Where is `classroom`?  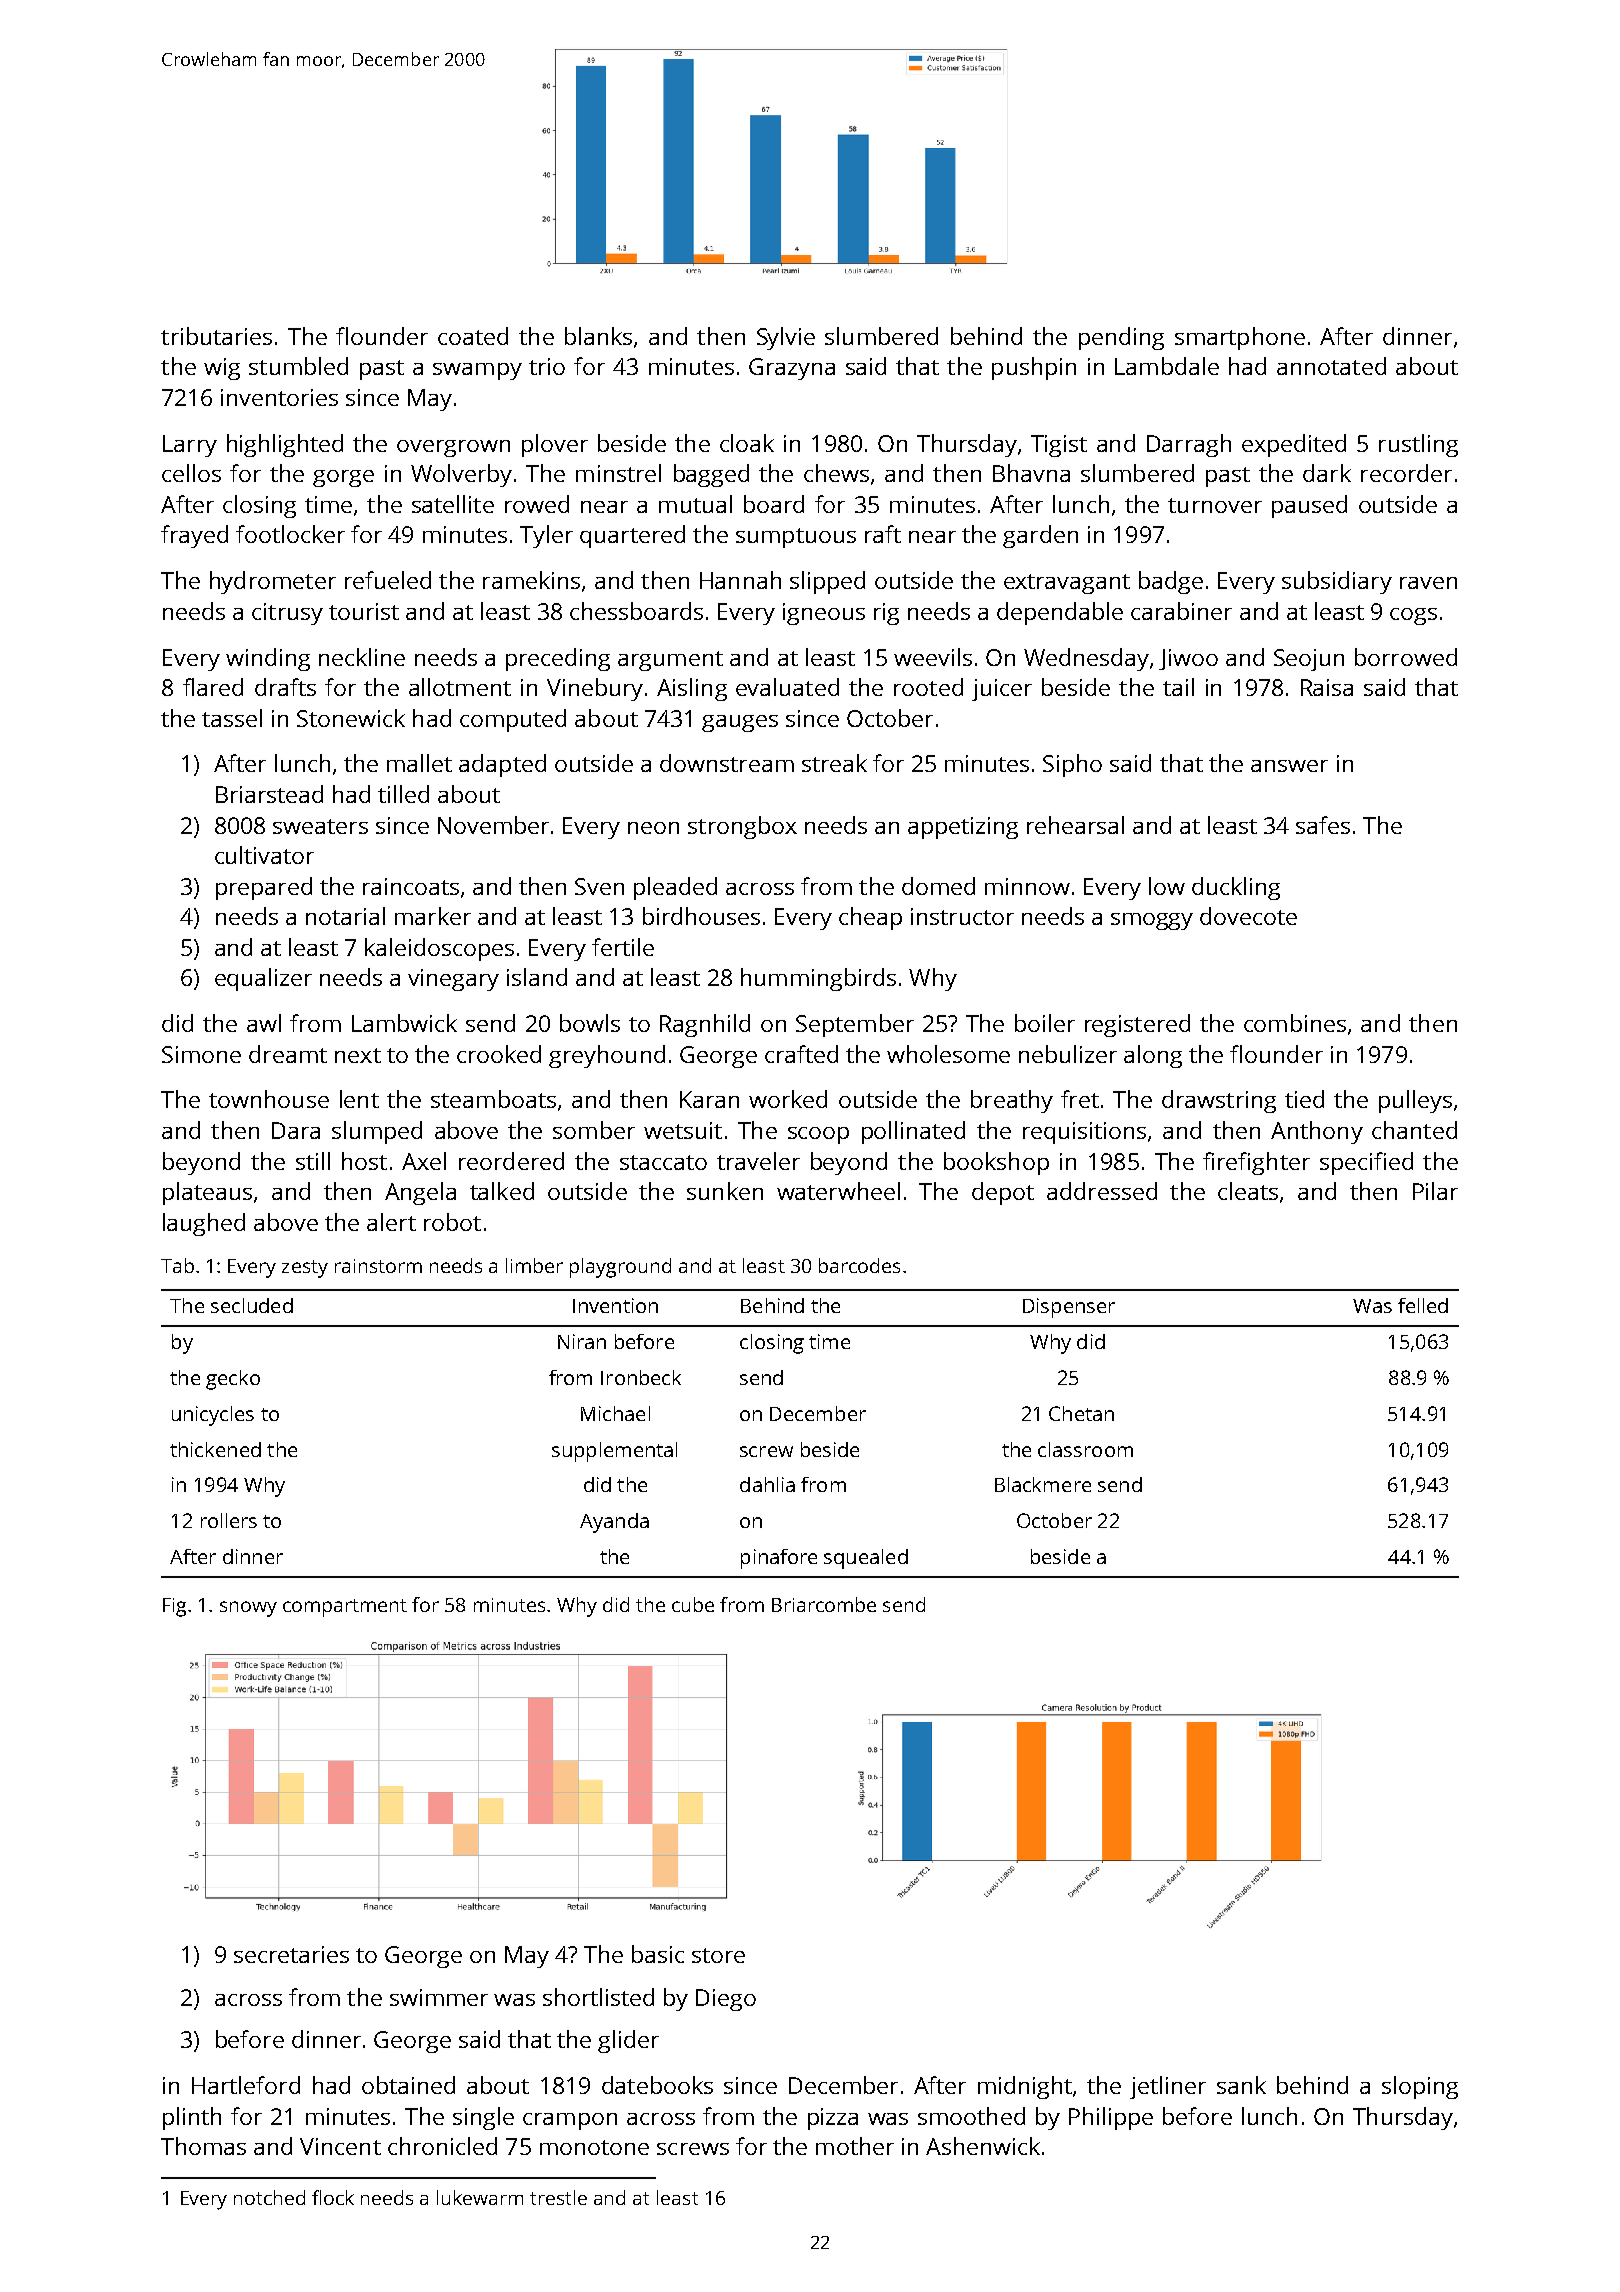 classroom is located at coordinates (1085, 1449).
